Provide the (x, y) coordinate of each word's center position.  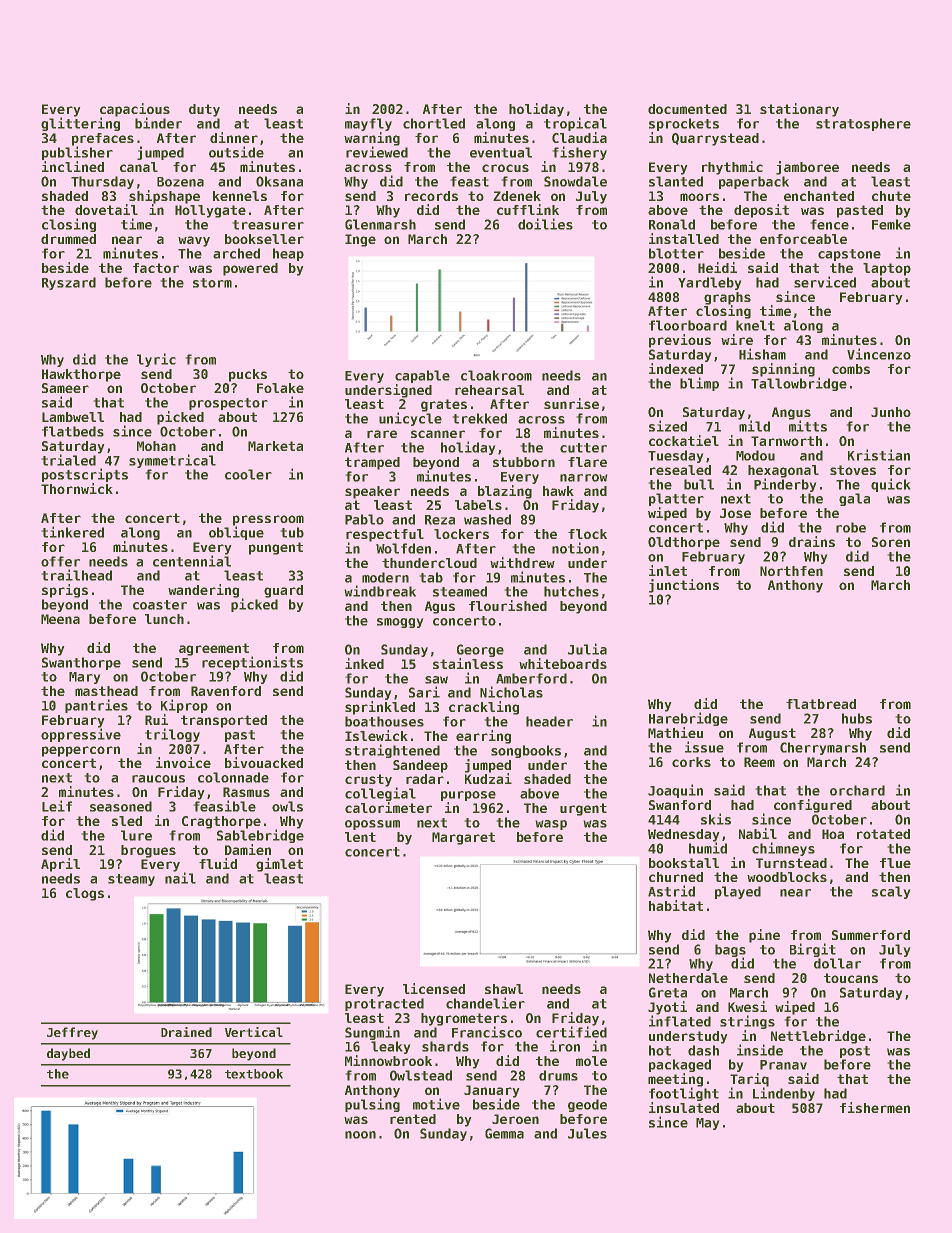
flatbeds (73, 431)
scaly (891, 892)
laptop (887, 269)
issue (704, 747)
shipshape (164, 197)
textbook (254, 1074)
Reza (440, 520)
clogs (85, 894)
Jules (587, 1133)
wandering (203, 591)
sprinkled (380, 708)
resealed (680, 470)
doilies (545, 224)
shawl (504, 989)
